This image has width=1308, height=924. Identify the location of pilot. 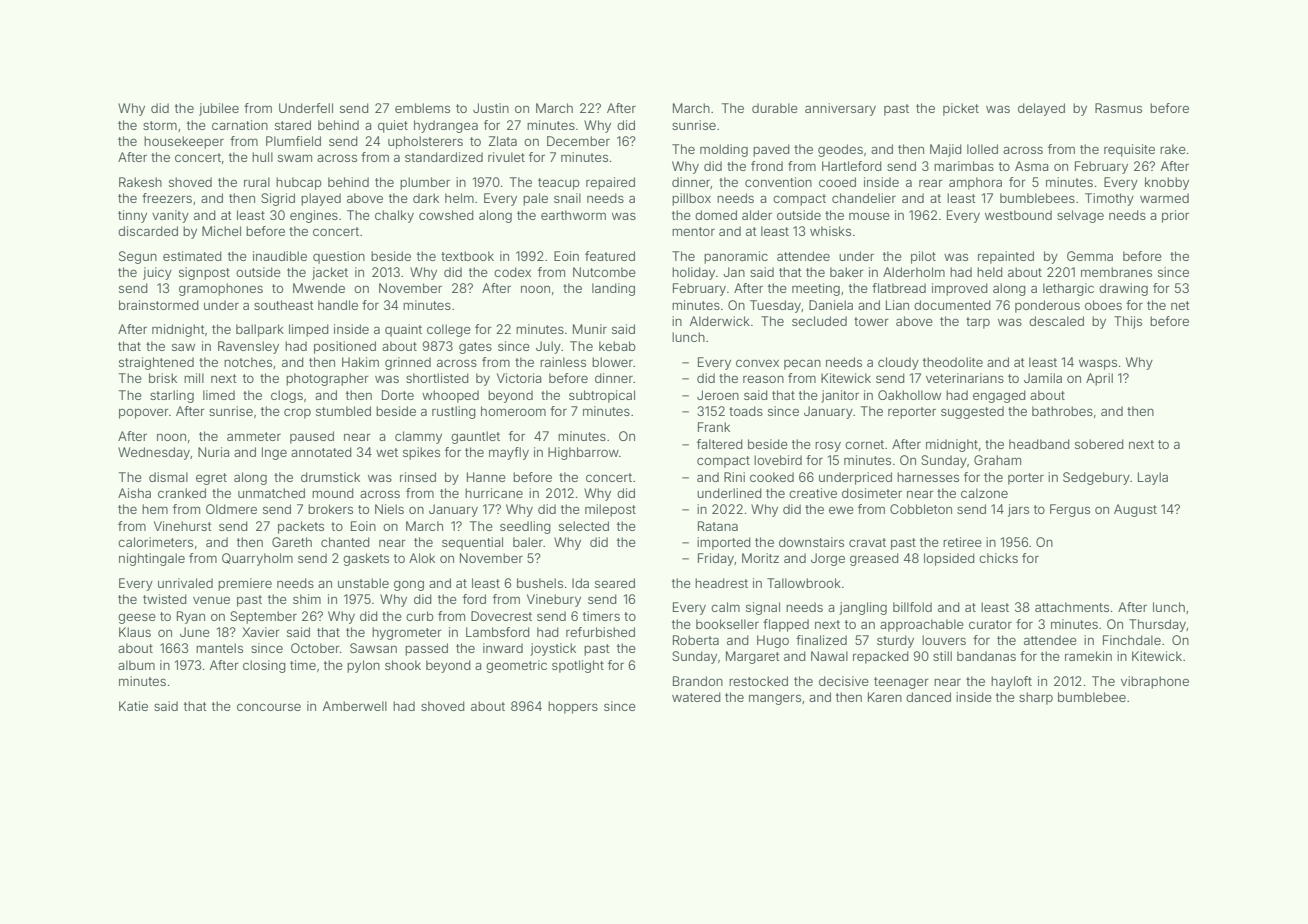
(923, 257).
